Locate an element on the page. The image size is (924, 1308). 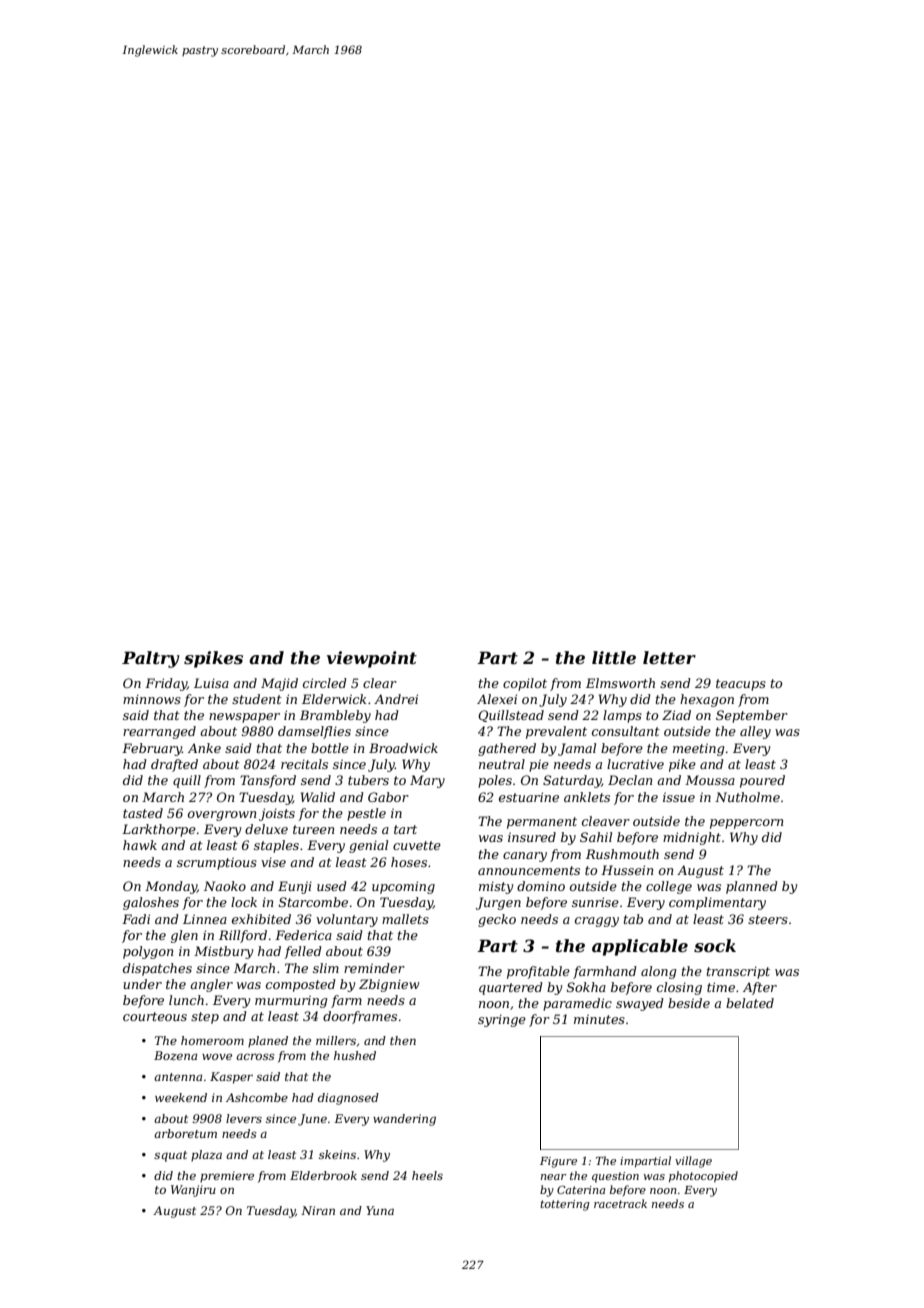
September is located at coordinates (752, 716).
